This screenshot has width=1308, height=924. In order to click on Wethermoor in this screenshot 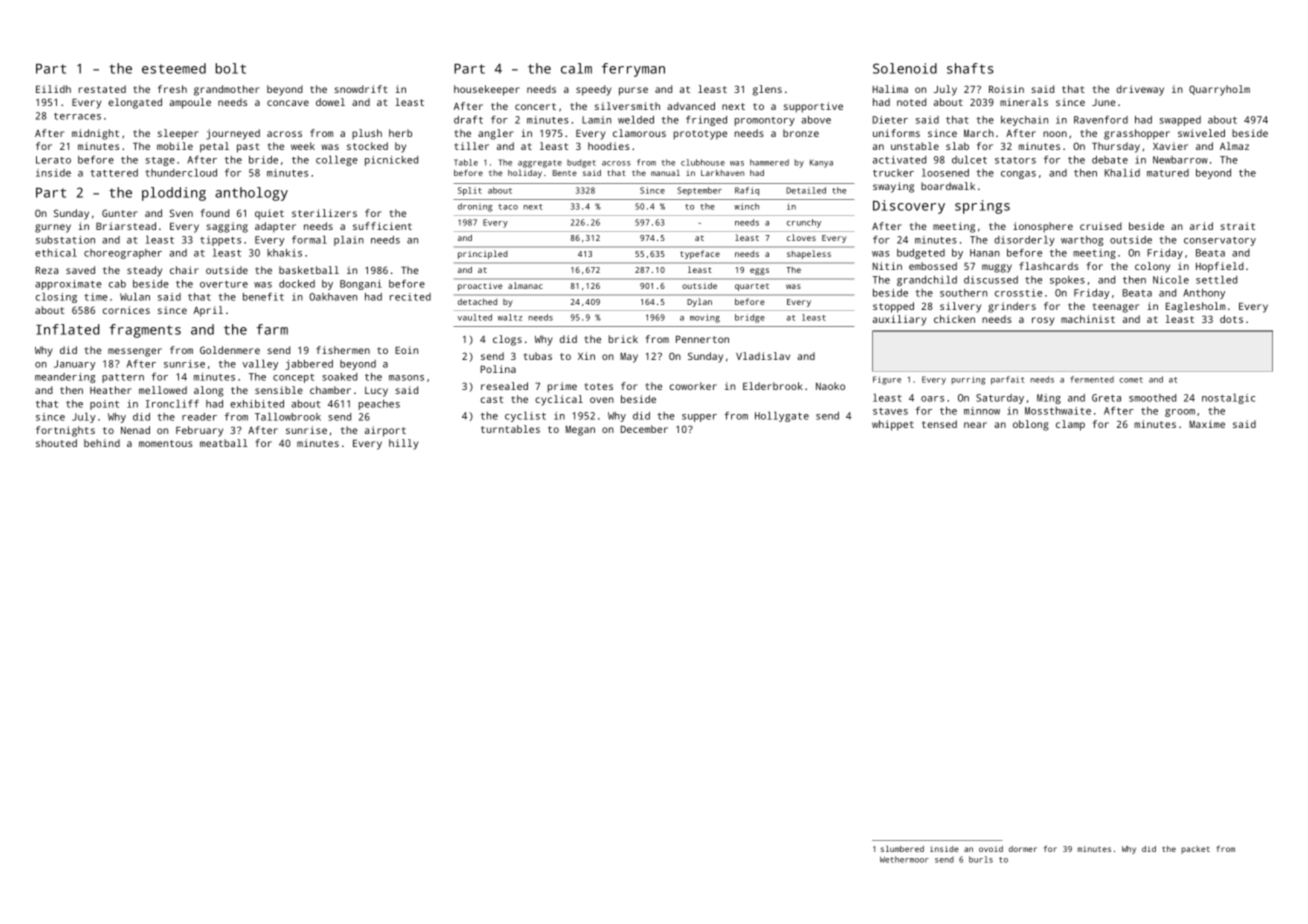, I will do `click(904, 859)`.
